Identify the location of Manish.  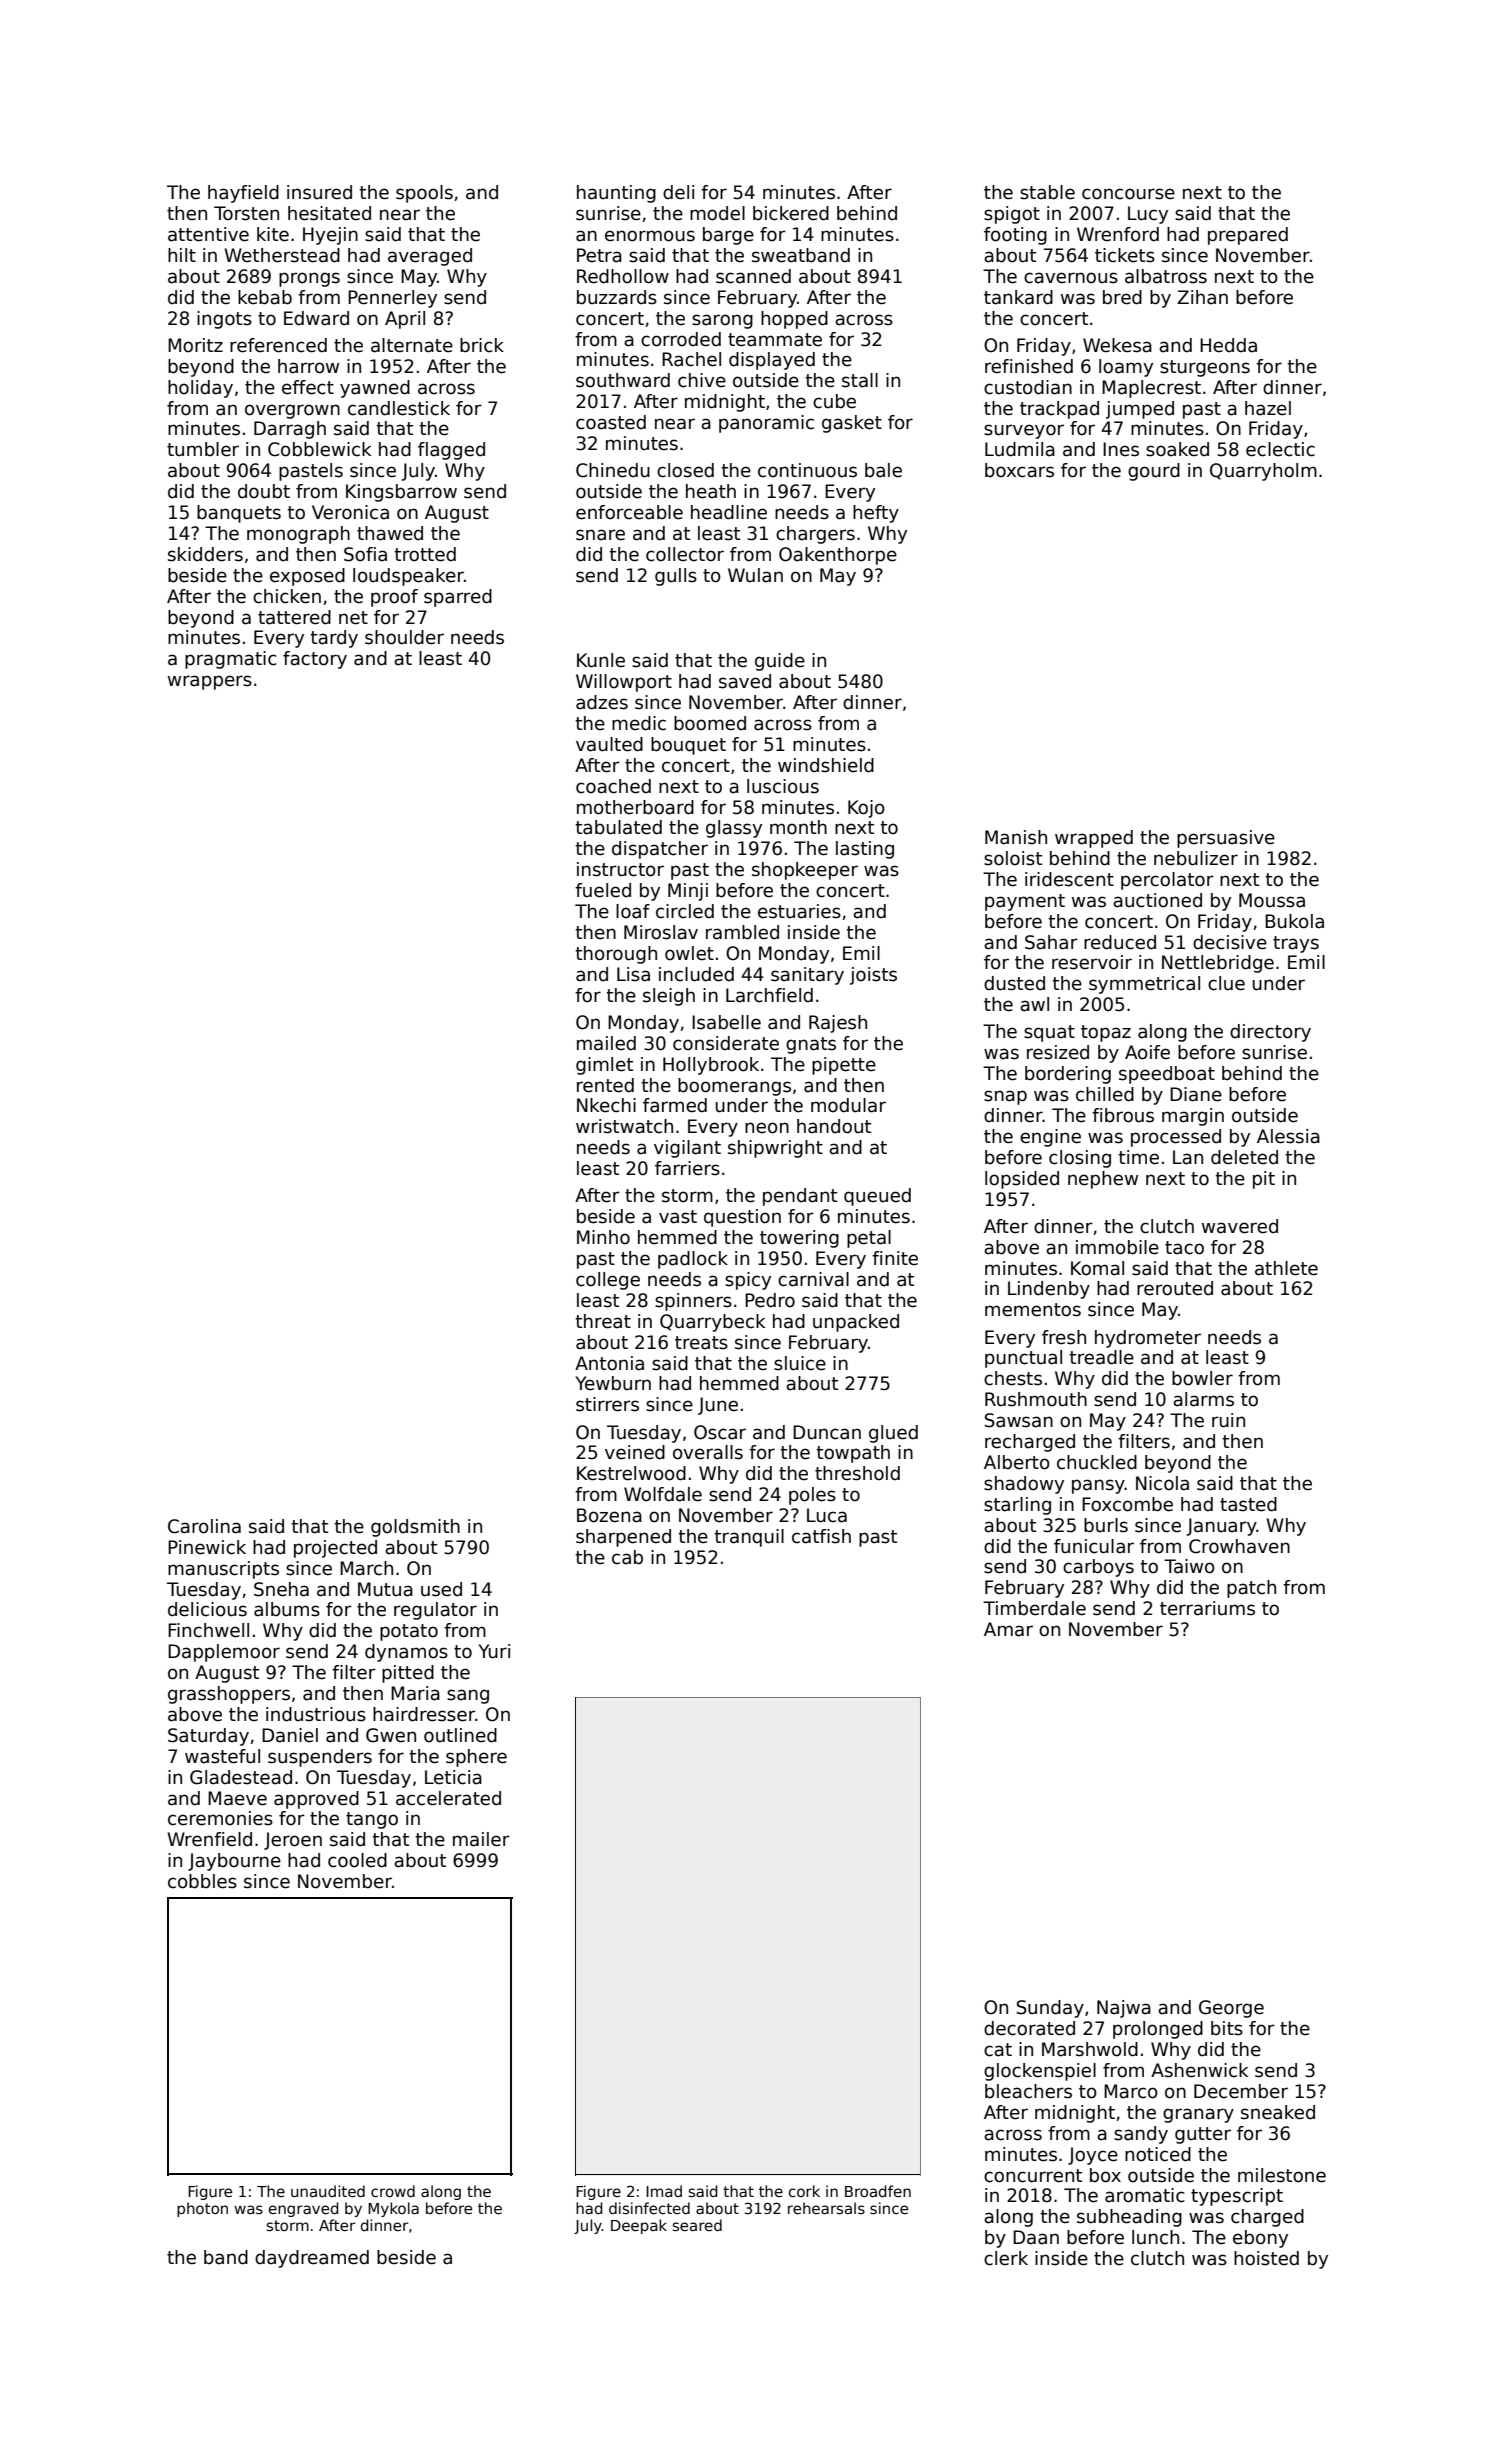
(1016, 837).
